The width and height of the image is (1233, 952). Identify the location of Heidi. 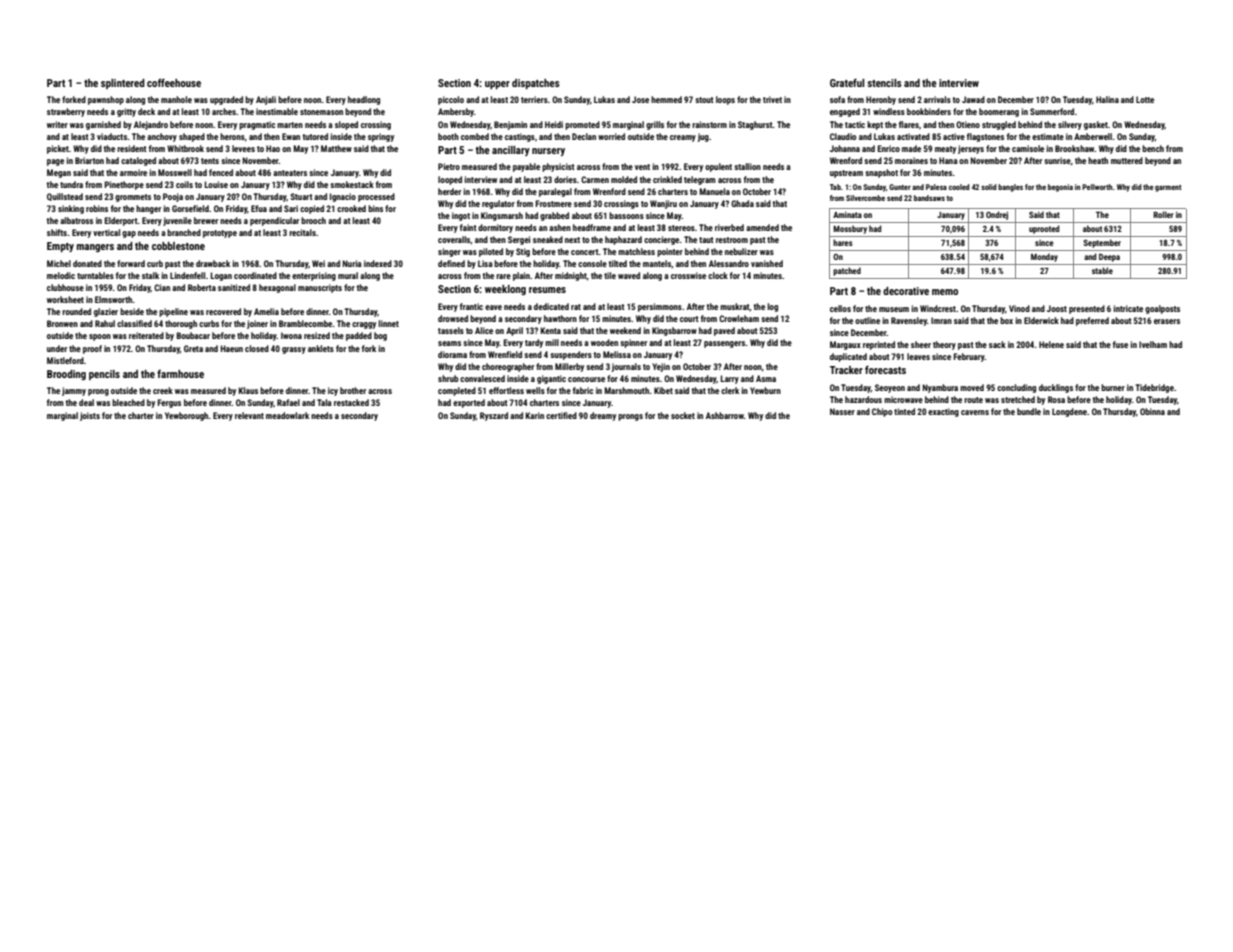
(554, 124).
